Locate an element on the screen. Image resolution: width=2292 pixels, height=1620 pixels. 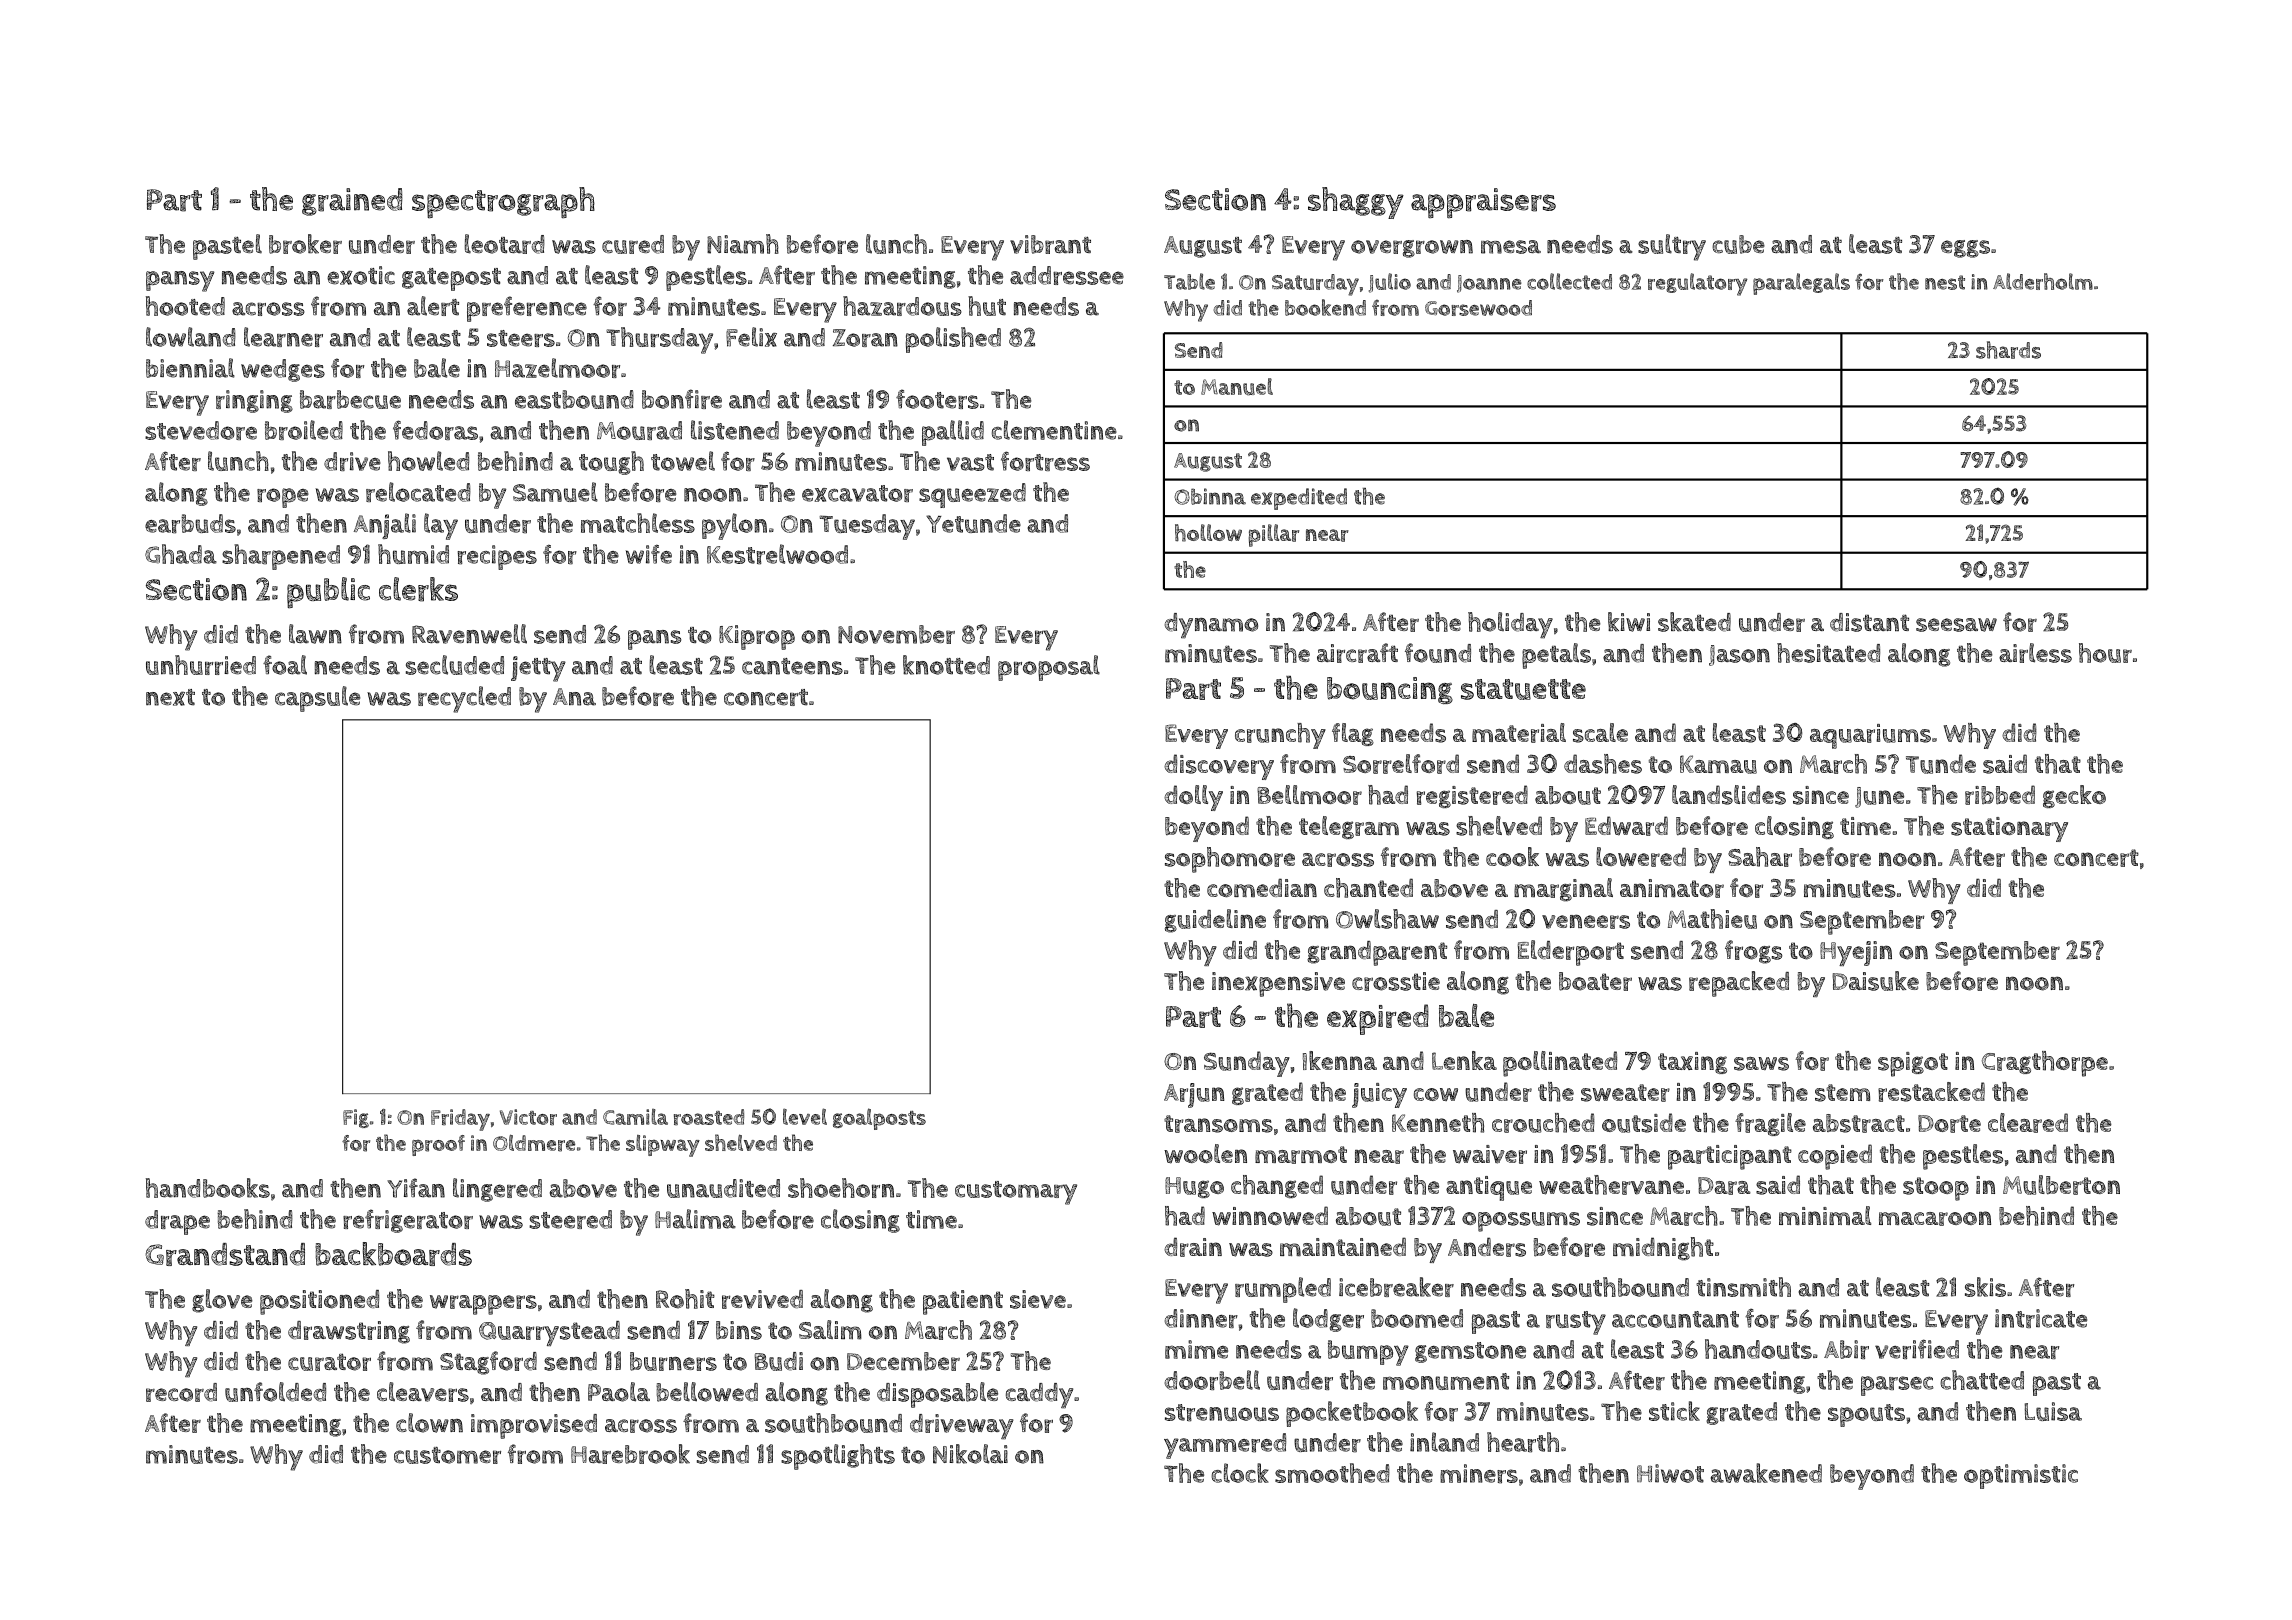
handbooks is located at coordinates (208, 1188).
